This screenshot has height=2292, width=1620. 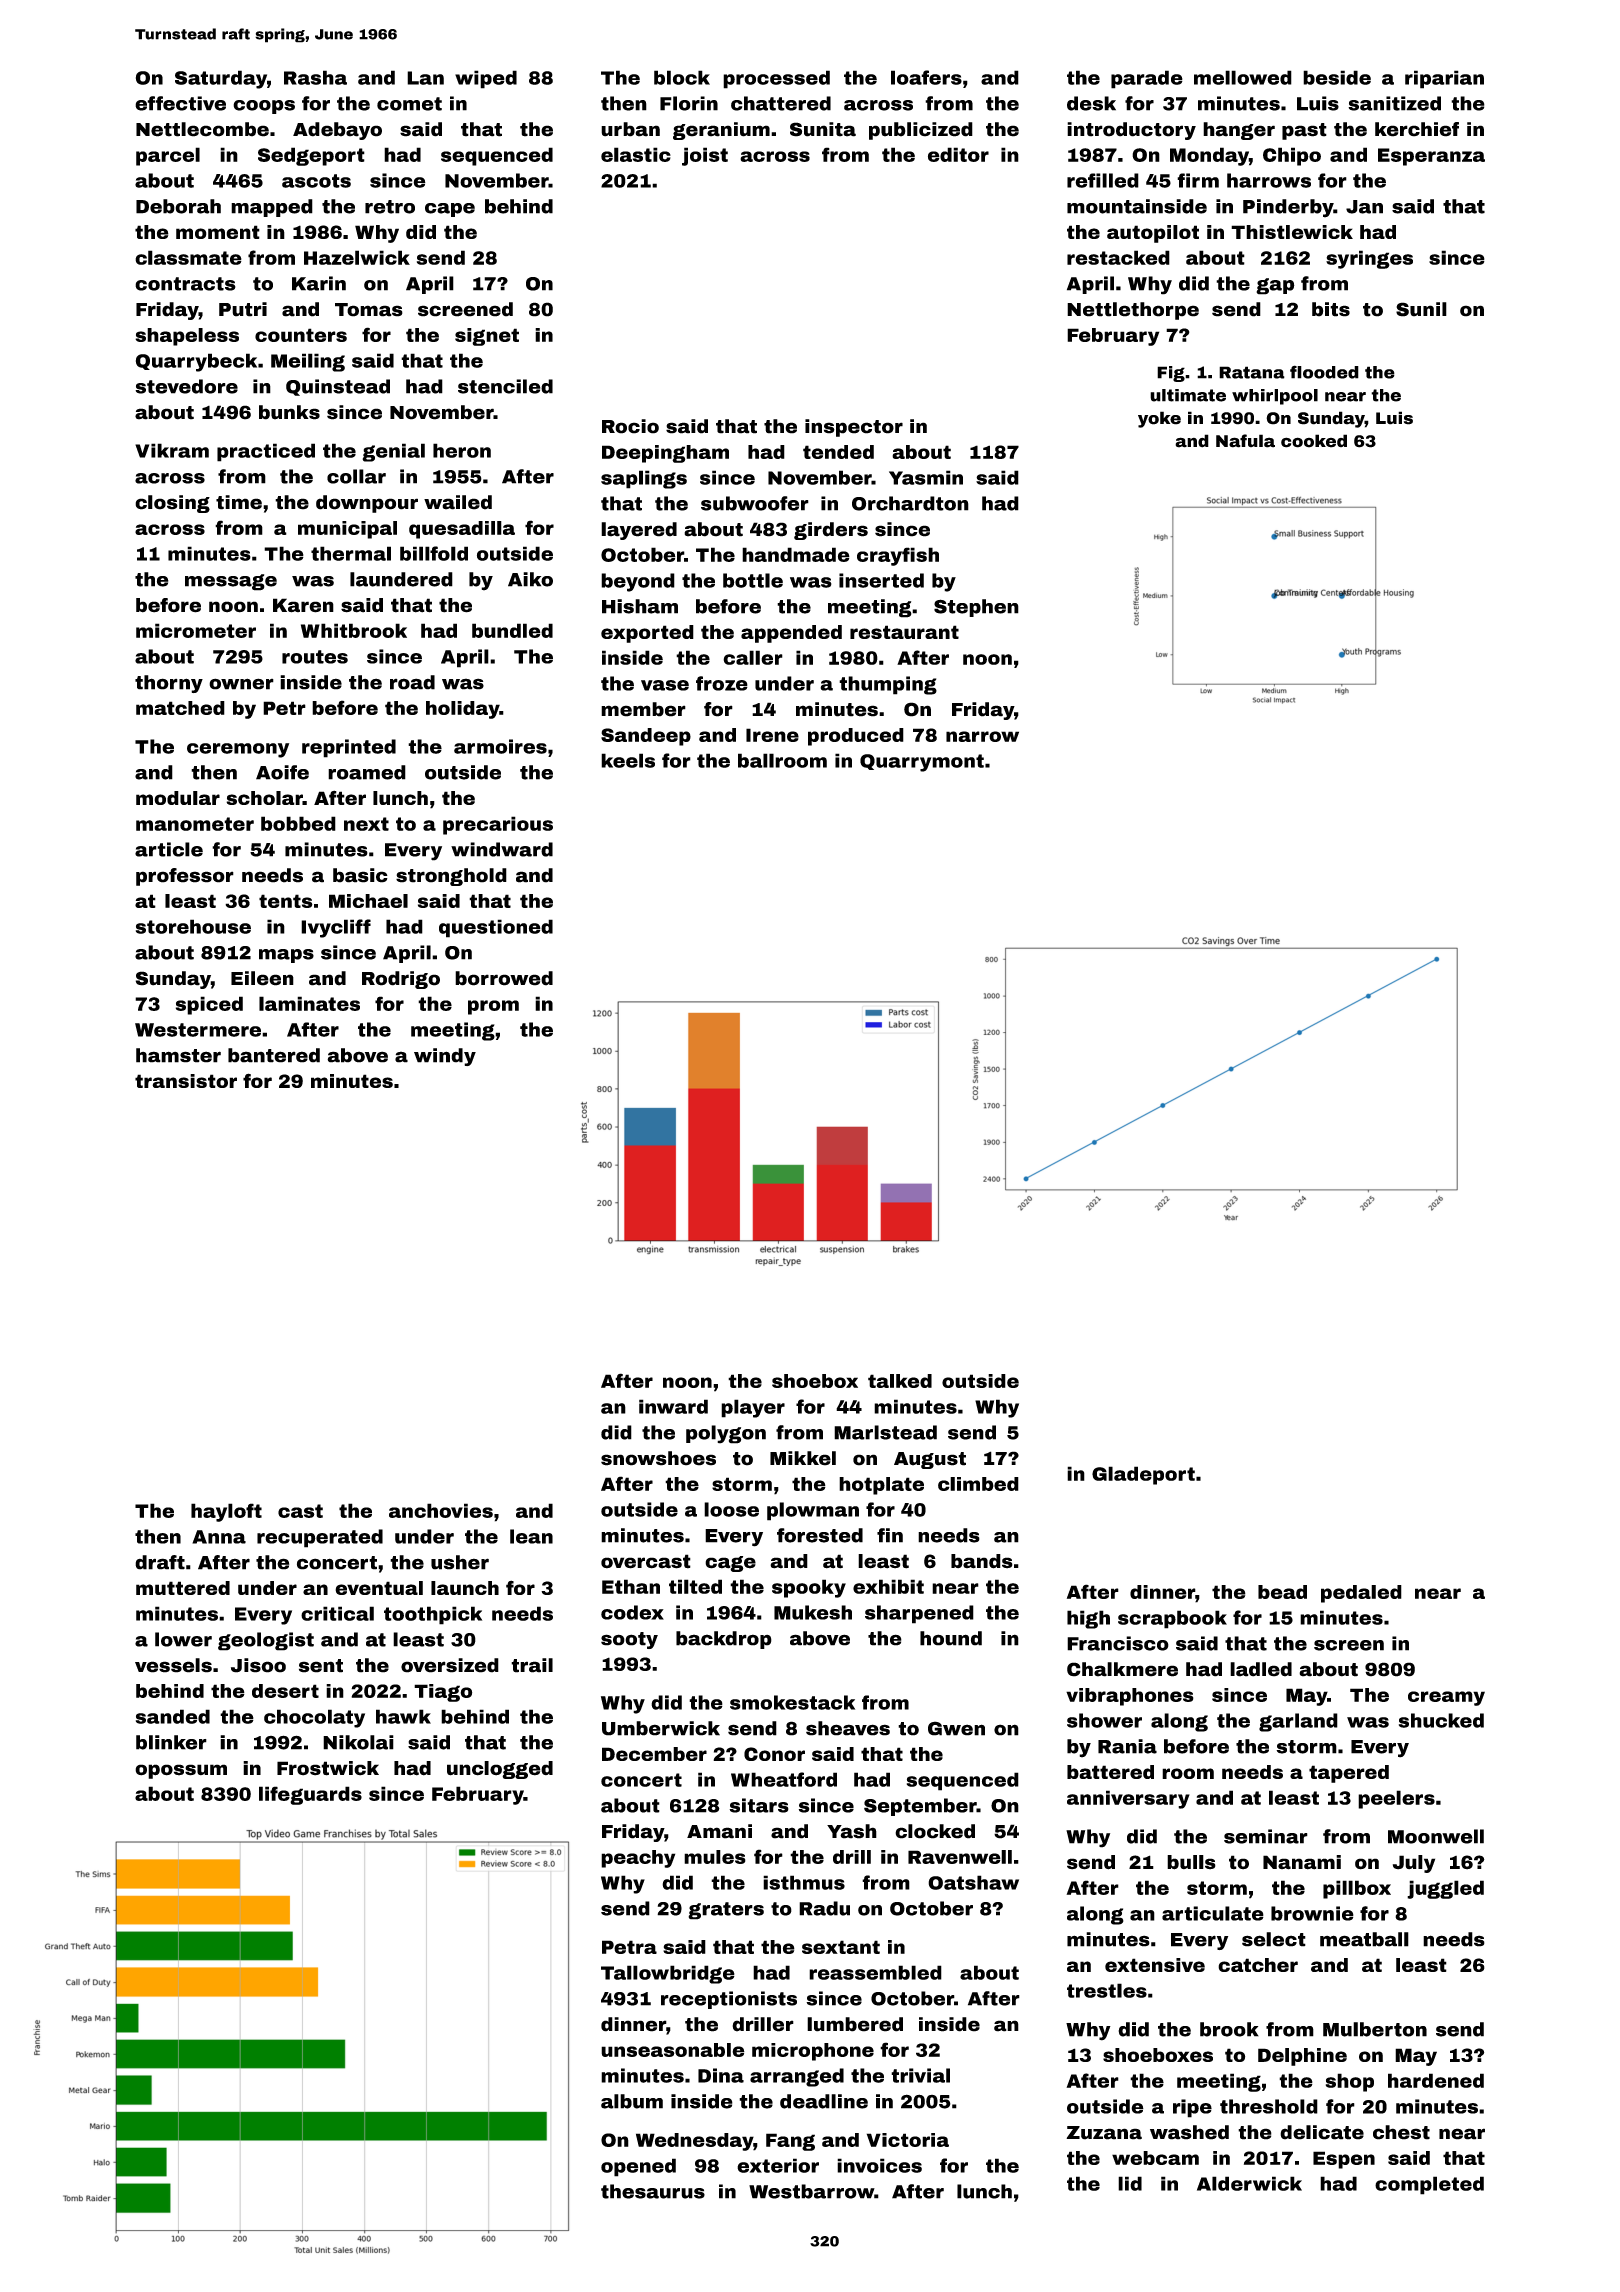 What do you see at coordinates (682, 77) in the screenshot?
I see `block` at bounding box center [682, 77].
